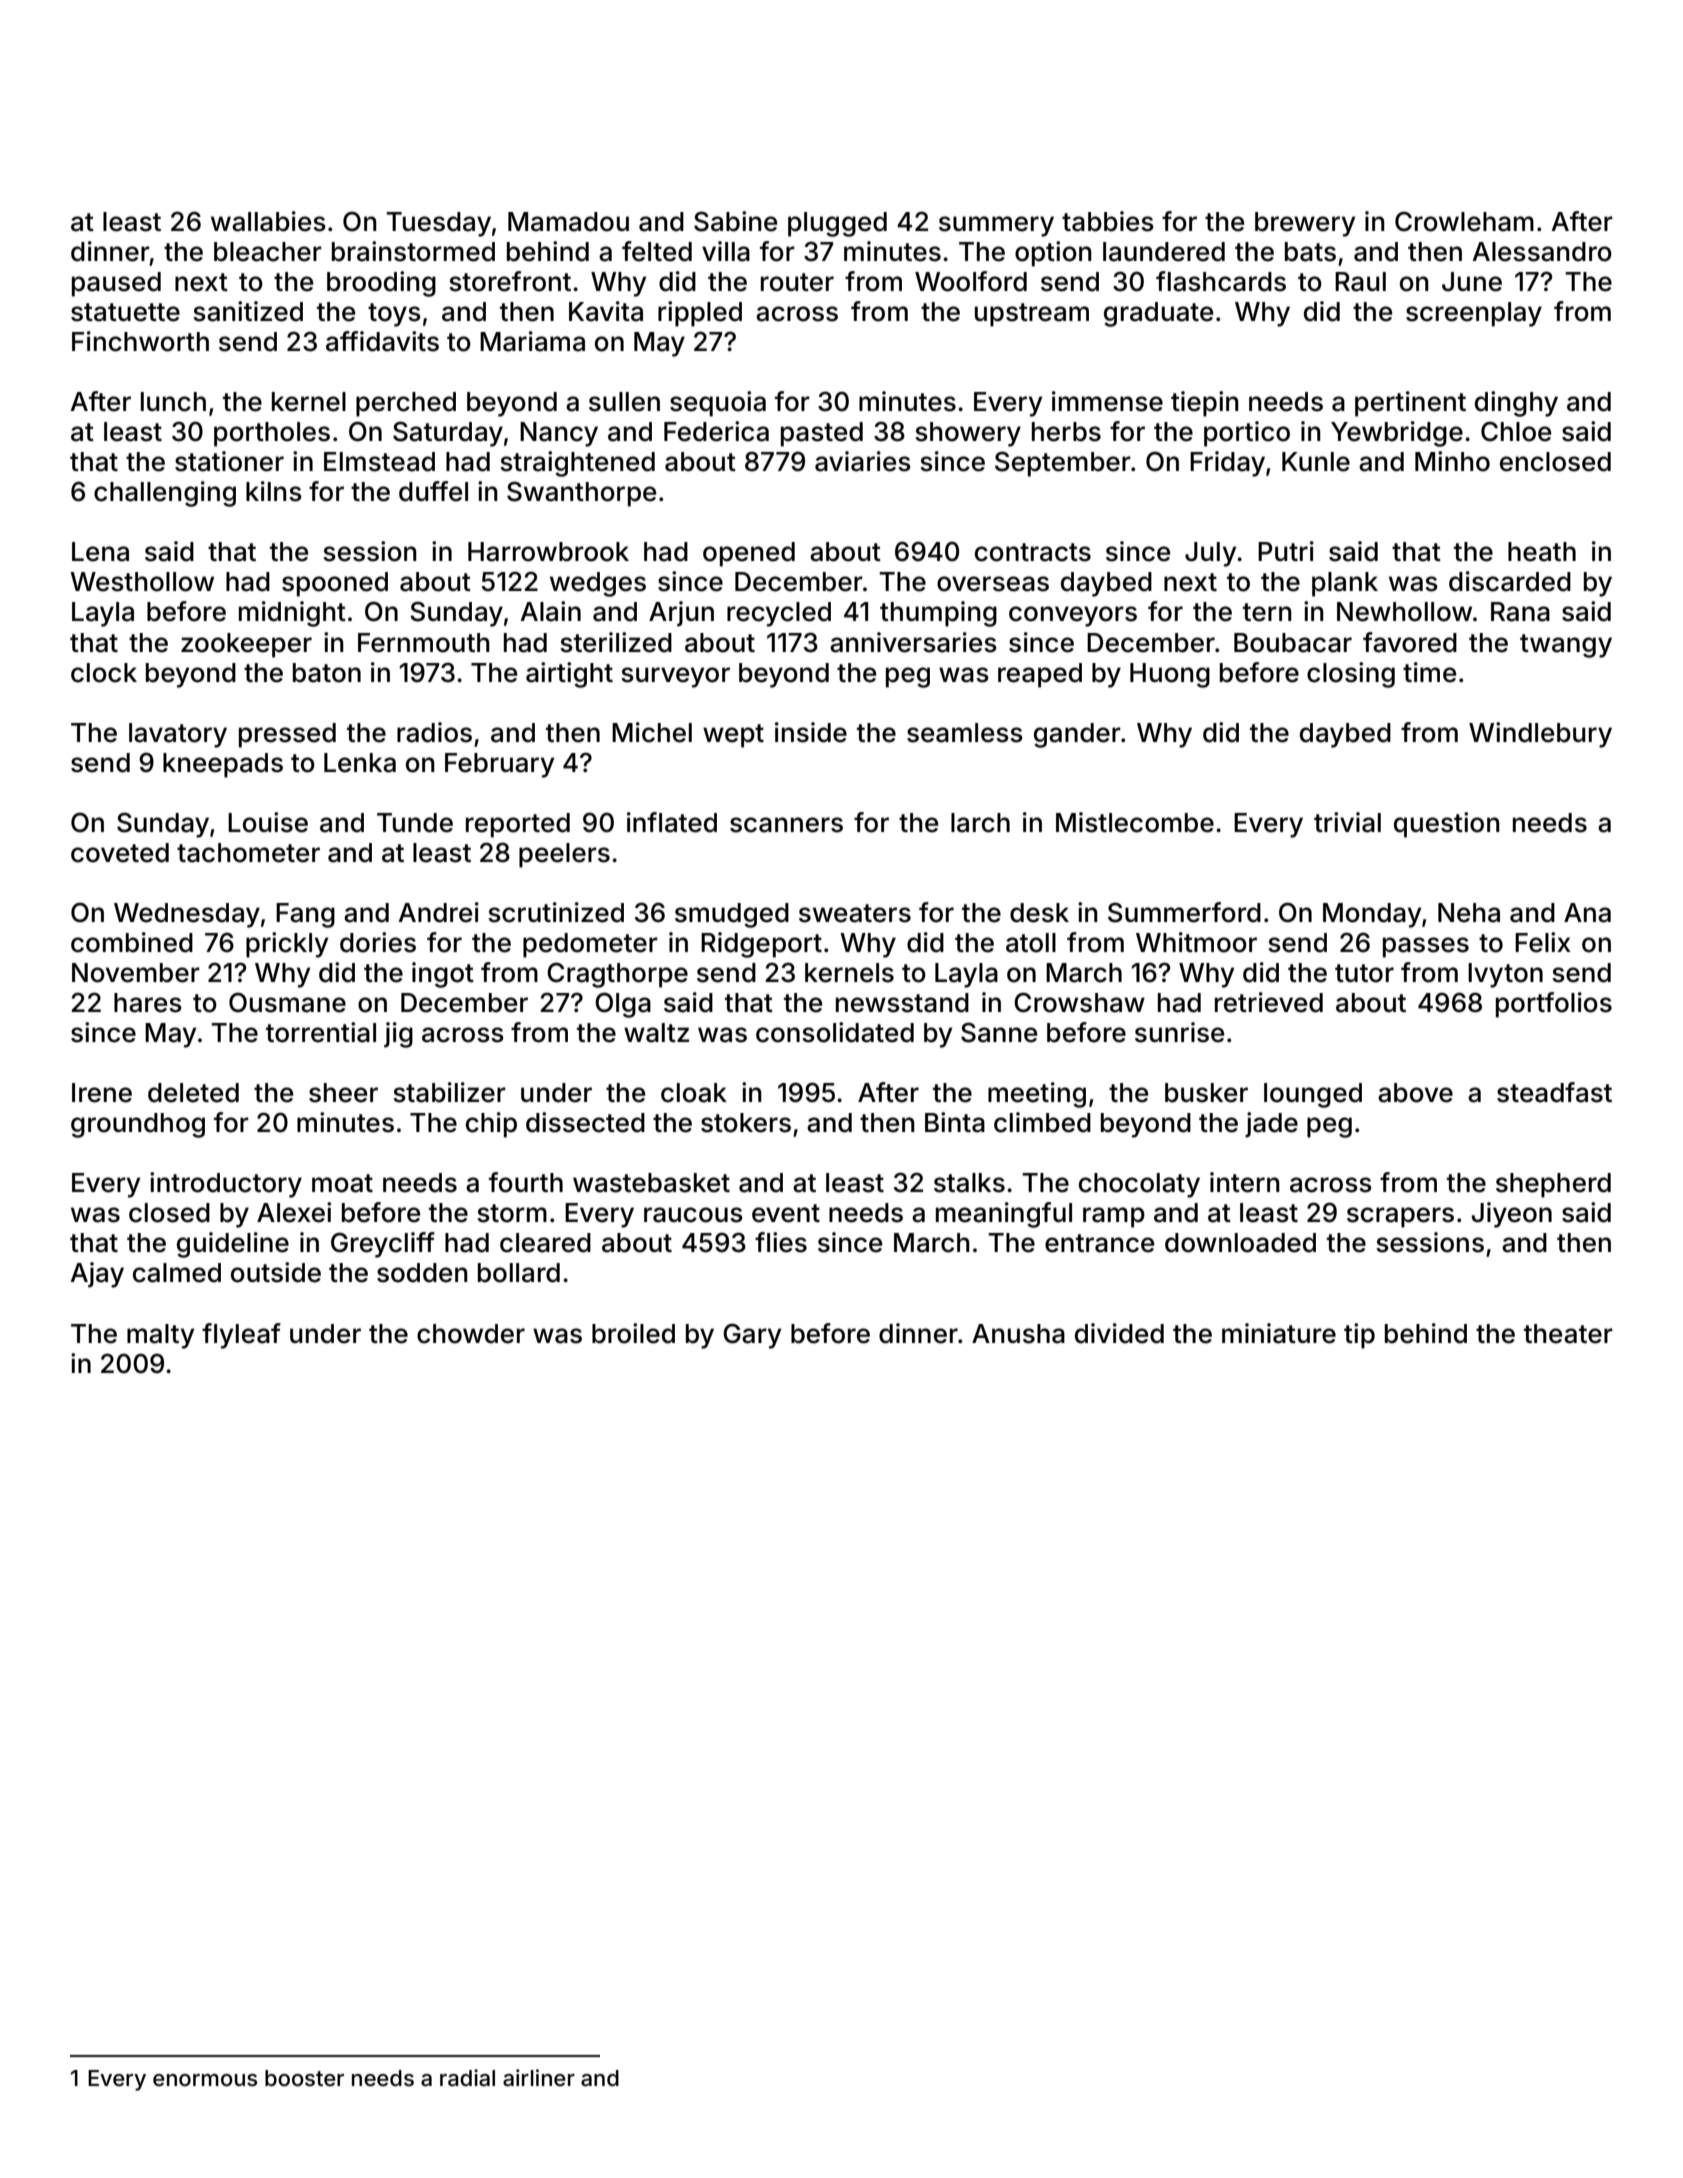 This screenshot has height=2178, width=1683. I want to click on booster, so click(304, 2078).
